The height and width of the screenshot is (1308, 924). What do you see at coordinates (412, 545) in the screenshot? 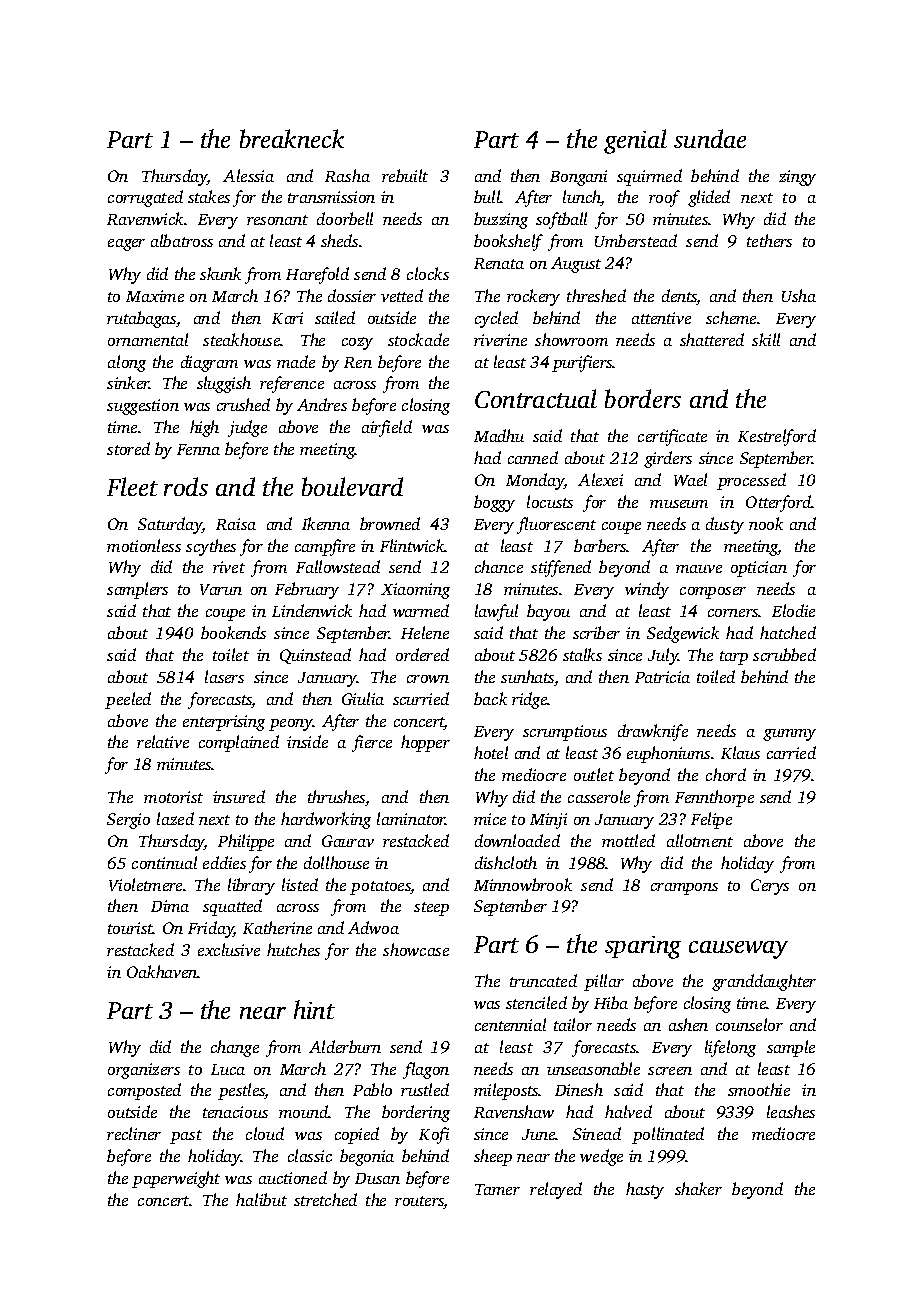
I see `Flintwick` at bounding box center [412, 545].
